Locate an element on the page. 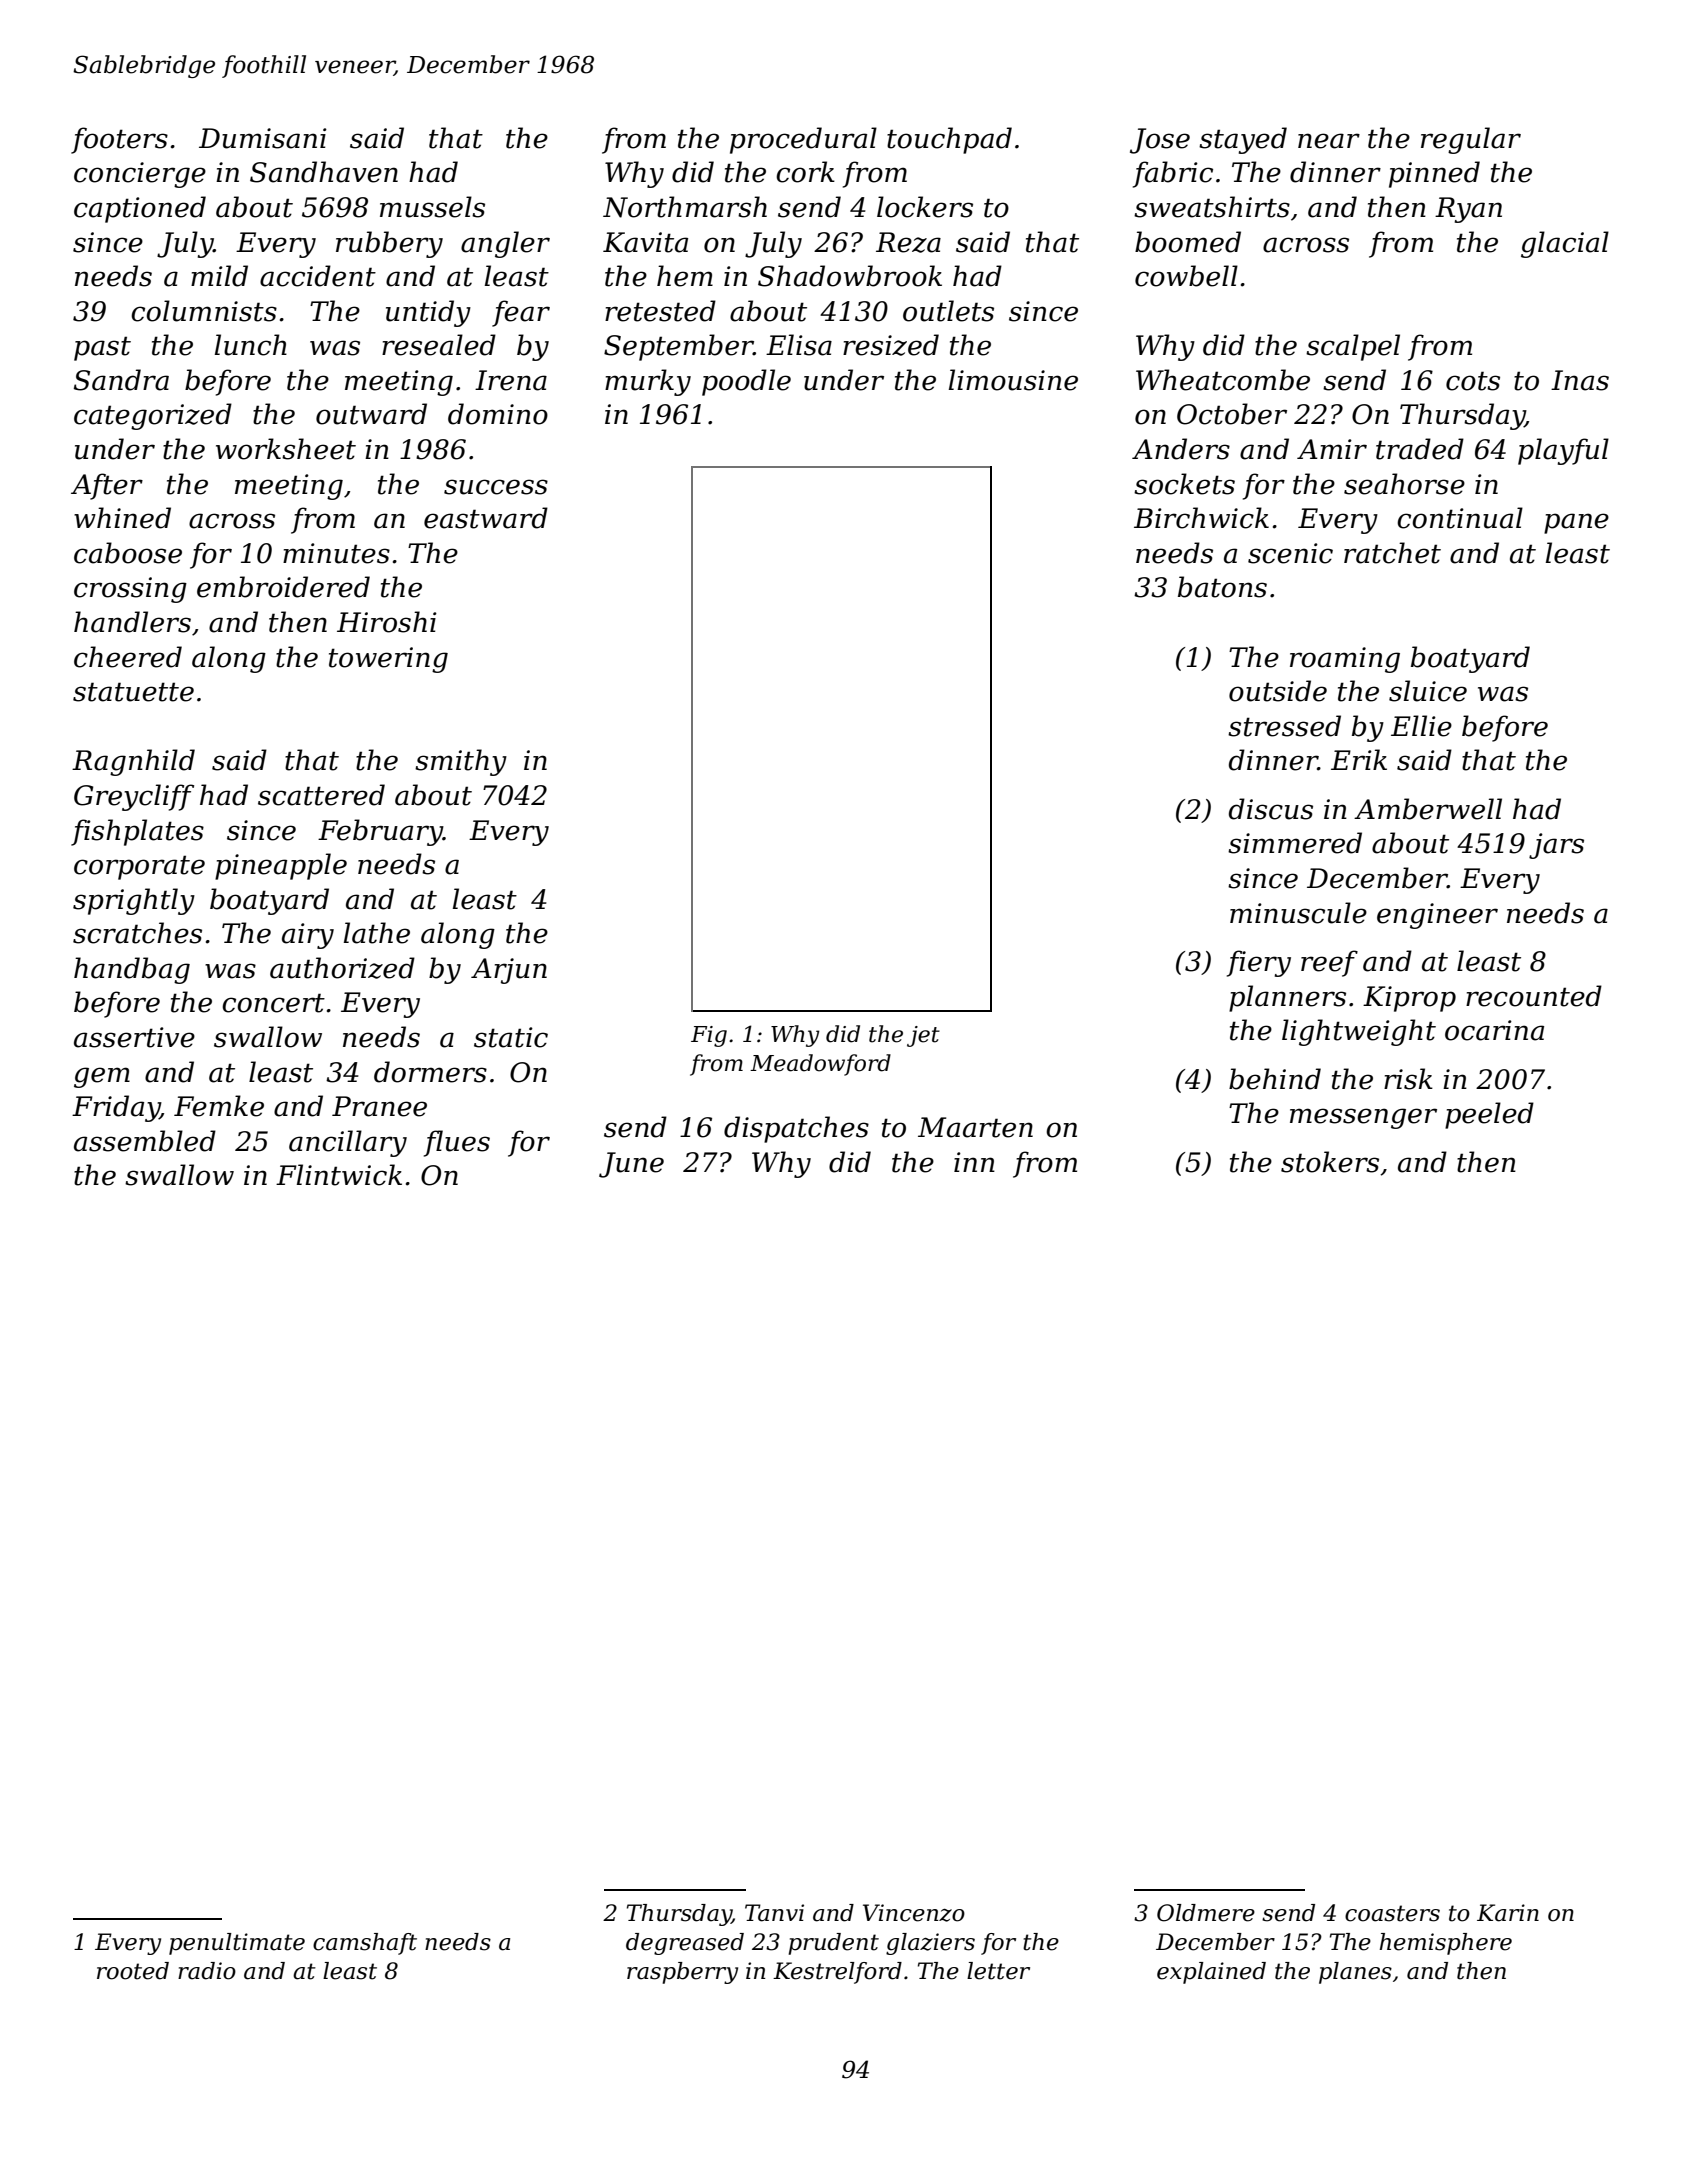 The height and width of the image is (2178, 1683). continual is located at coordinates (1460, 518).
